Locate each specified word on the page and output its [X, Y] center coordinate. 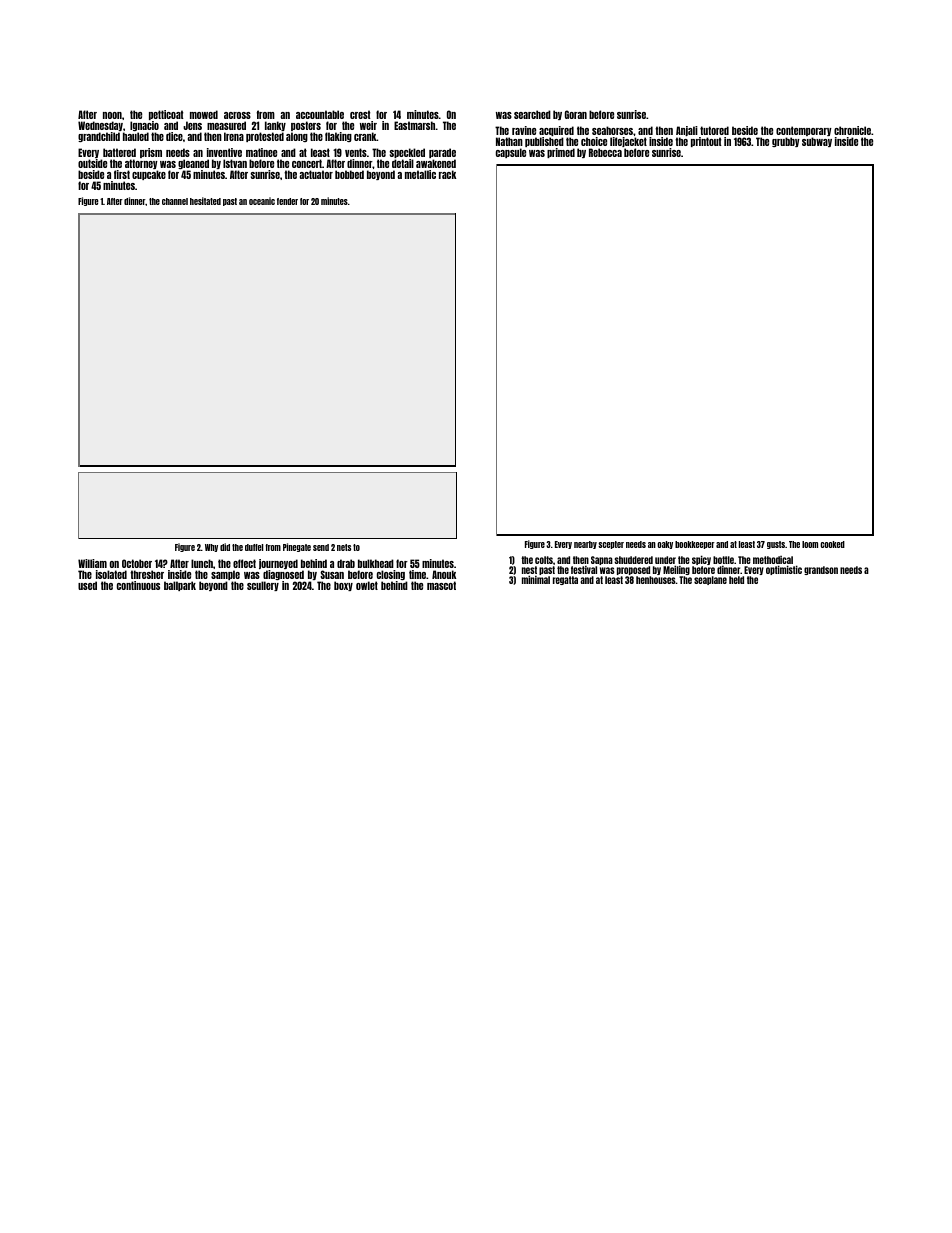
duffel [254, 547]
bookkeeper [695, 545]
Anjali [687, 131]
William [92, 563]
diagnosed [283, 575]
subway [817, 142]
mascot [441, 585]
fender [287, 201]
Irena [234, 136]
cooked [832, 544]
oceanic [262, 201]
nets [344, 547]
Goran [576, 114]
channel [175, 201]
